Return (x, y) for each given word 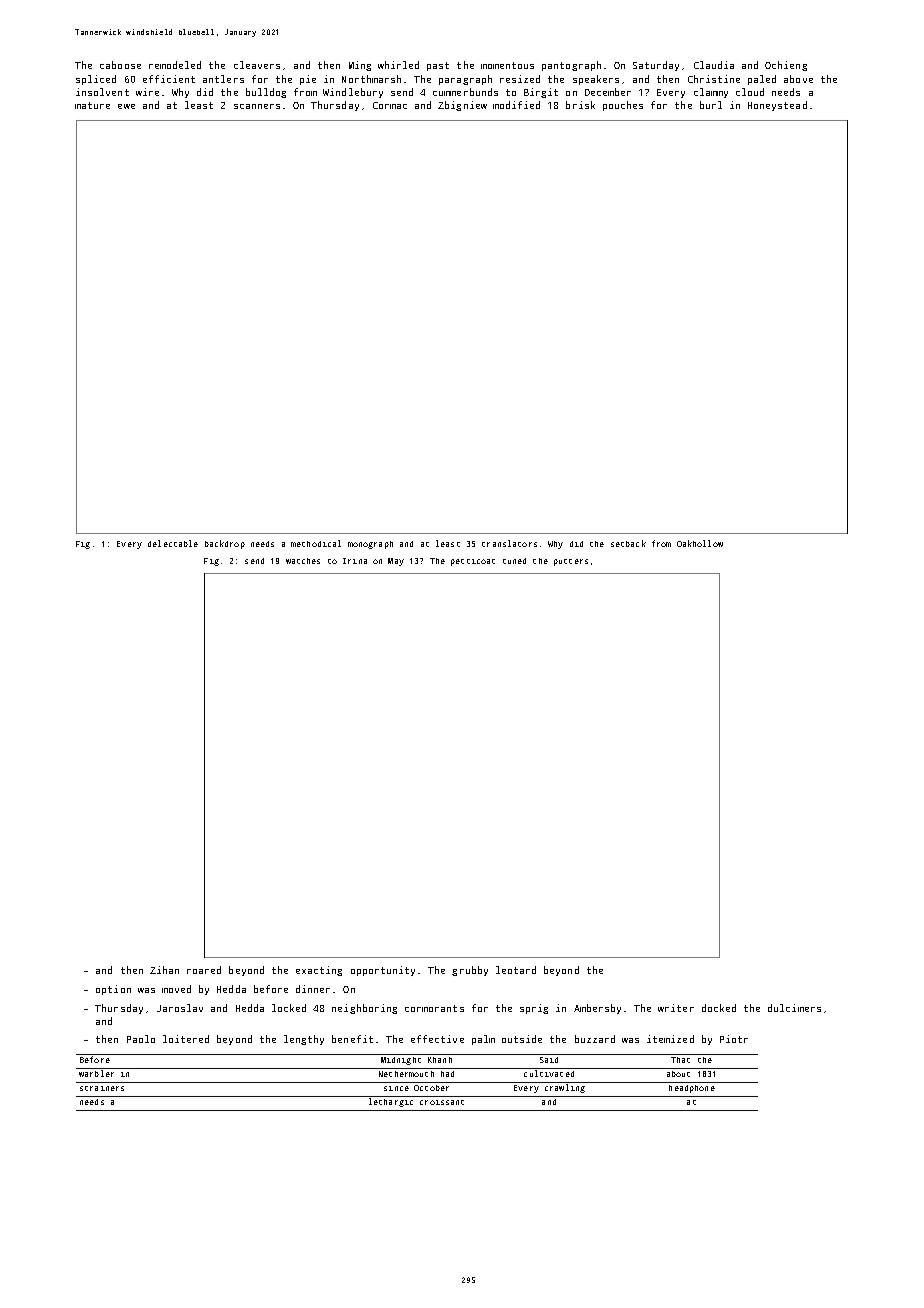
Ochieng (786, 66)
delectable (173, 543)
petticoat (473, 562)
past (438, 66)
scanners (257, 106)
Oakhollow (700, 543)
